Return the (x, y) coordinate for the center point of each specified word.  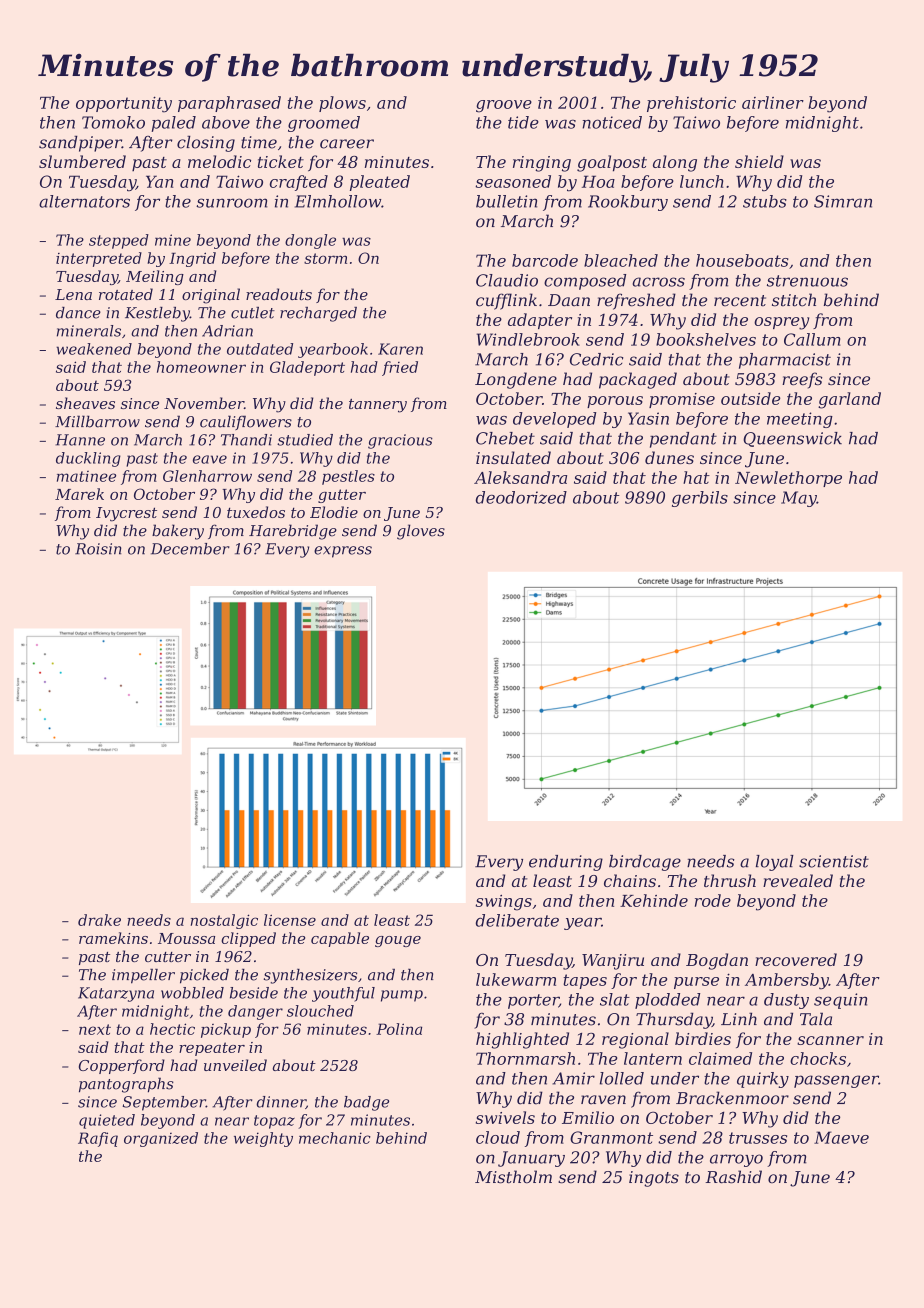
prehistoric (691, 104)
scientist (834, 861)
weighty (263, 1139)
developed (554, 420)
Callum (812, 339)
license (290, 920)
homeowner (201, 367)
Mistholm (513, 1177)
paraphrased (229, 104)
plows (342, 104)
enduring (566, 863)
